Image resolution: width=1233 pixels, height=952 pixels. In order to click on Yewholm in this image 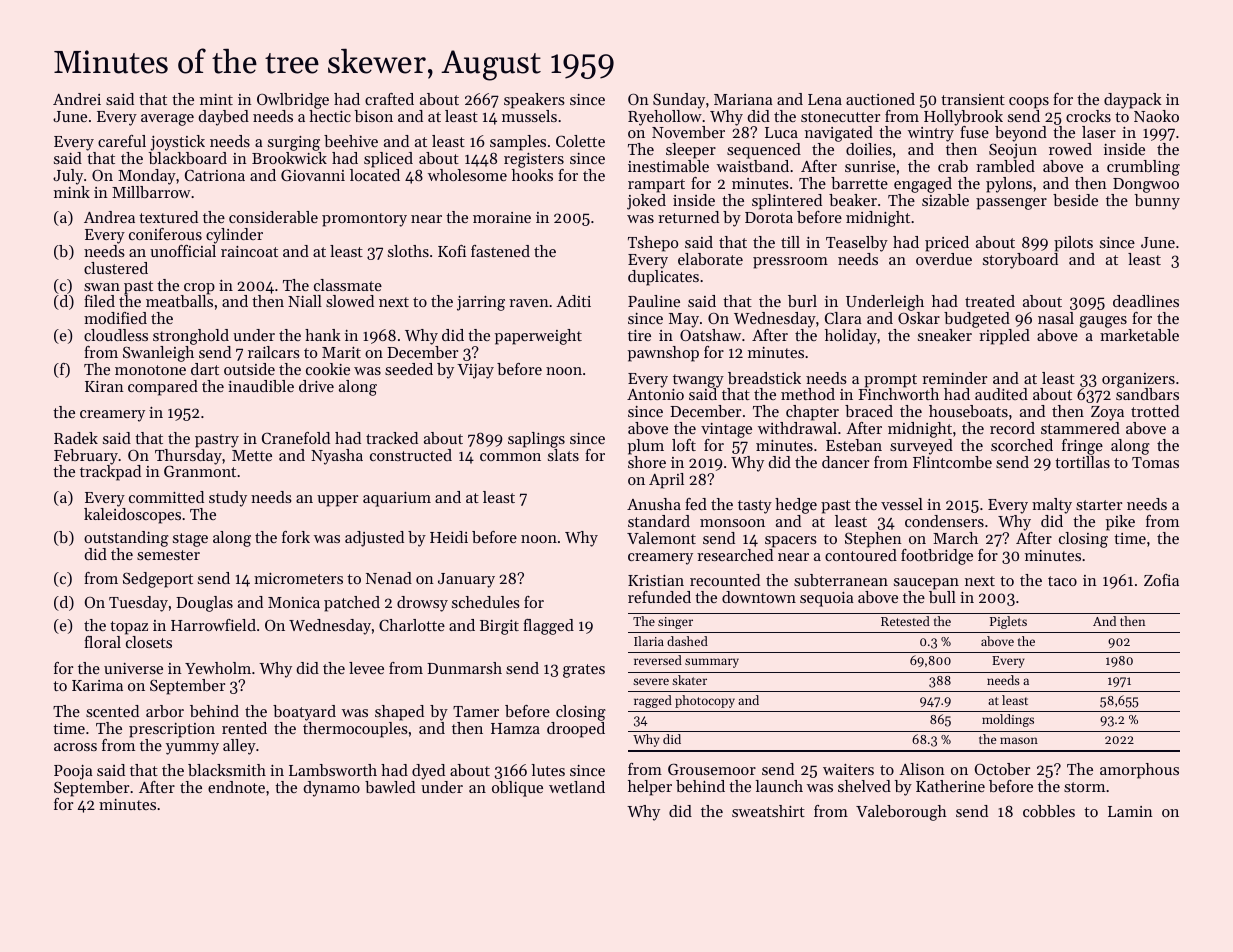, I will do `click(218, 668)`.
